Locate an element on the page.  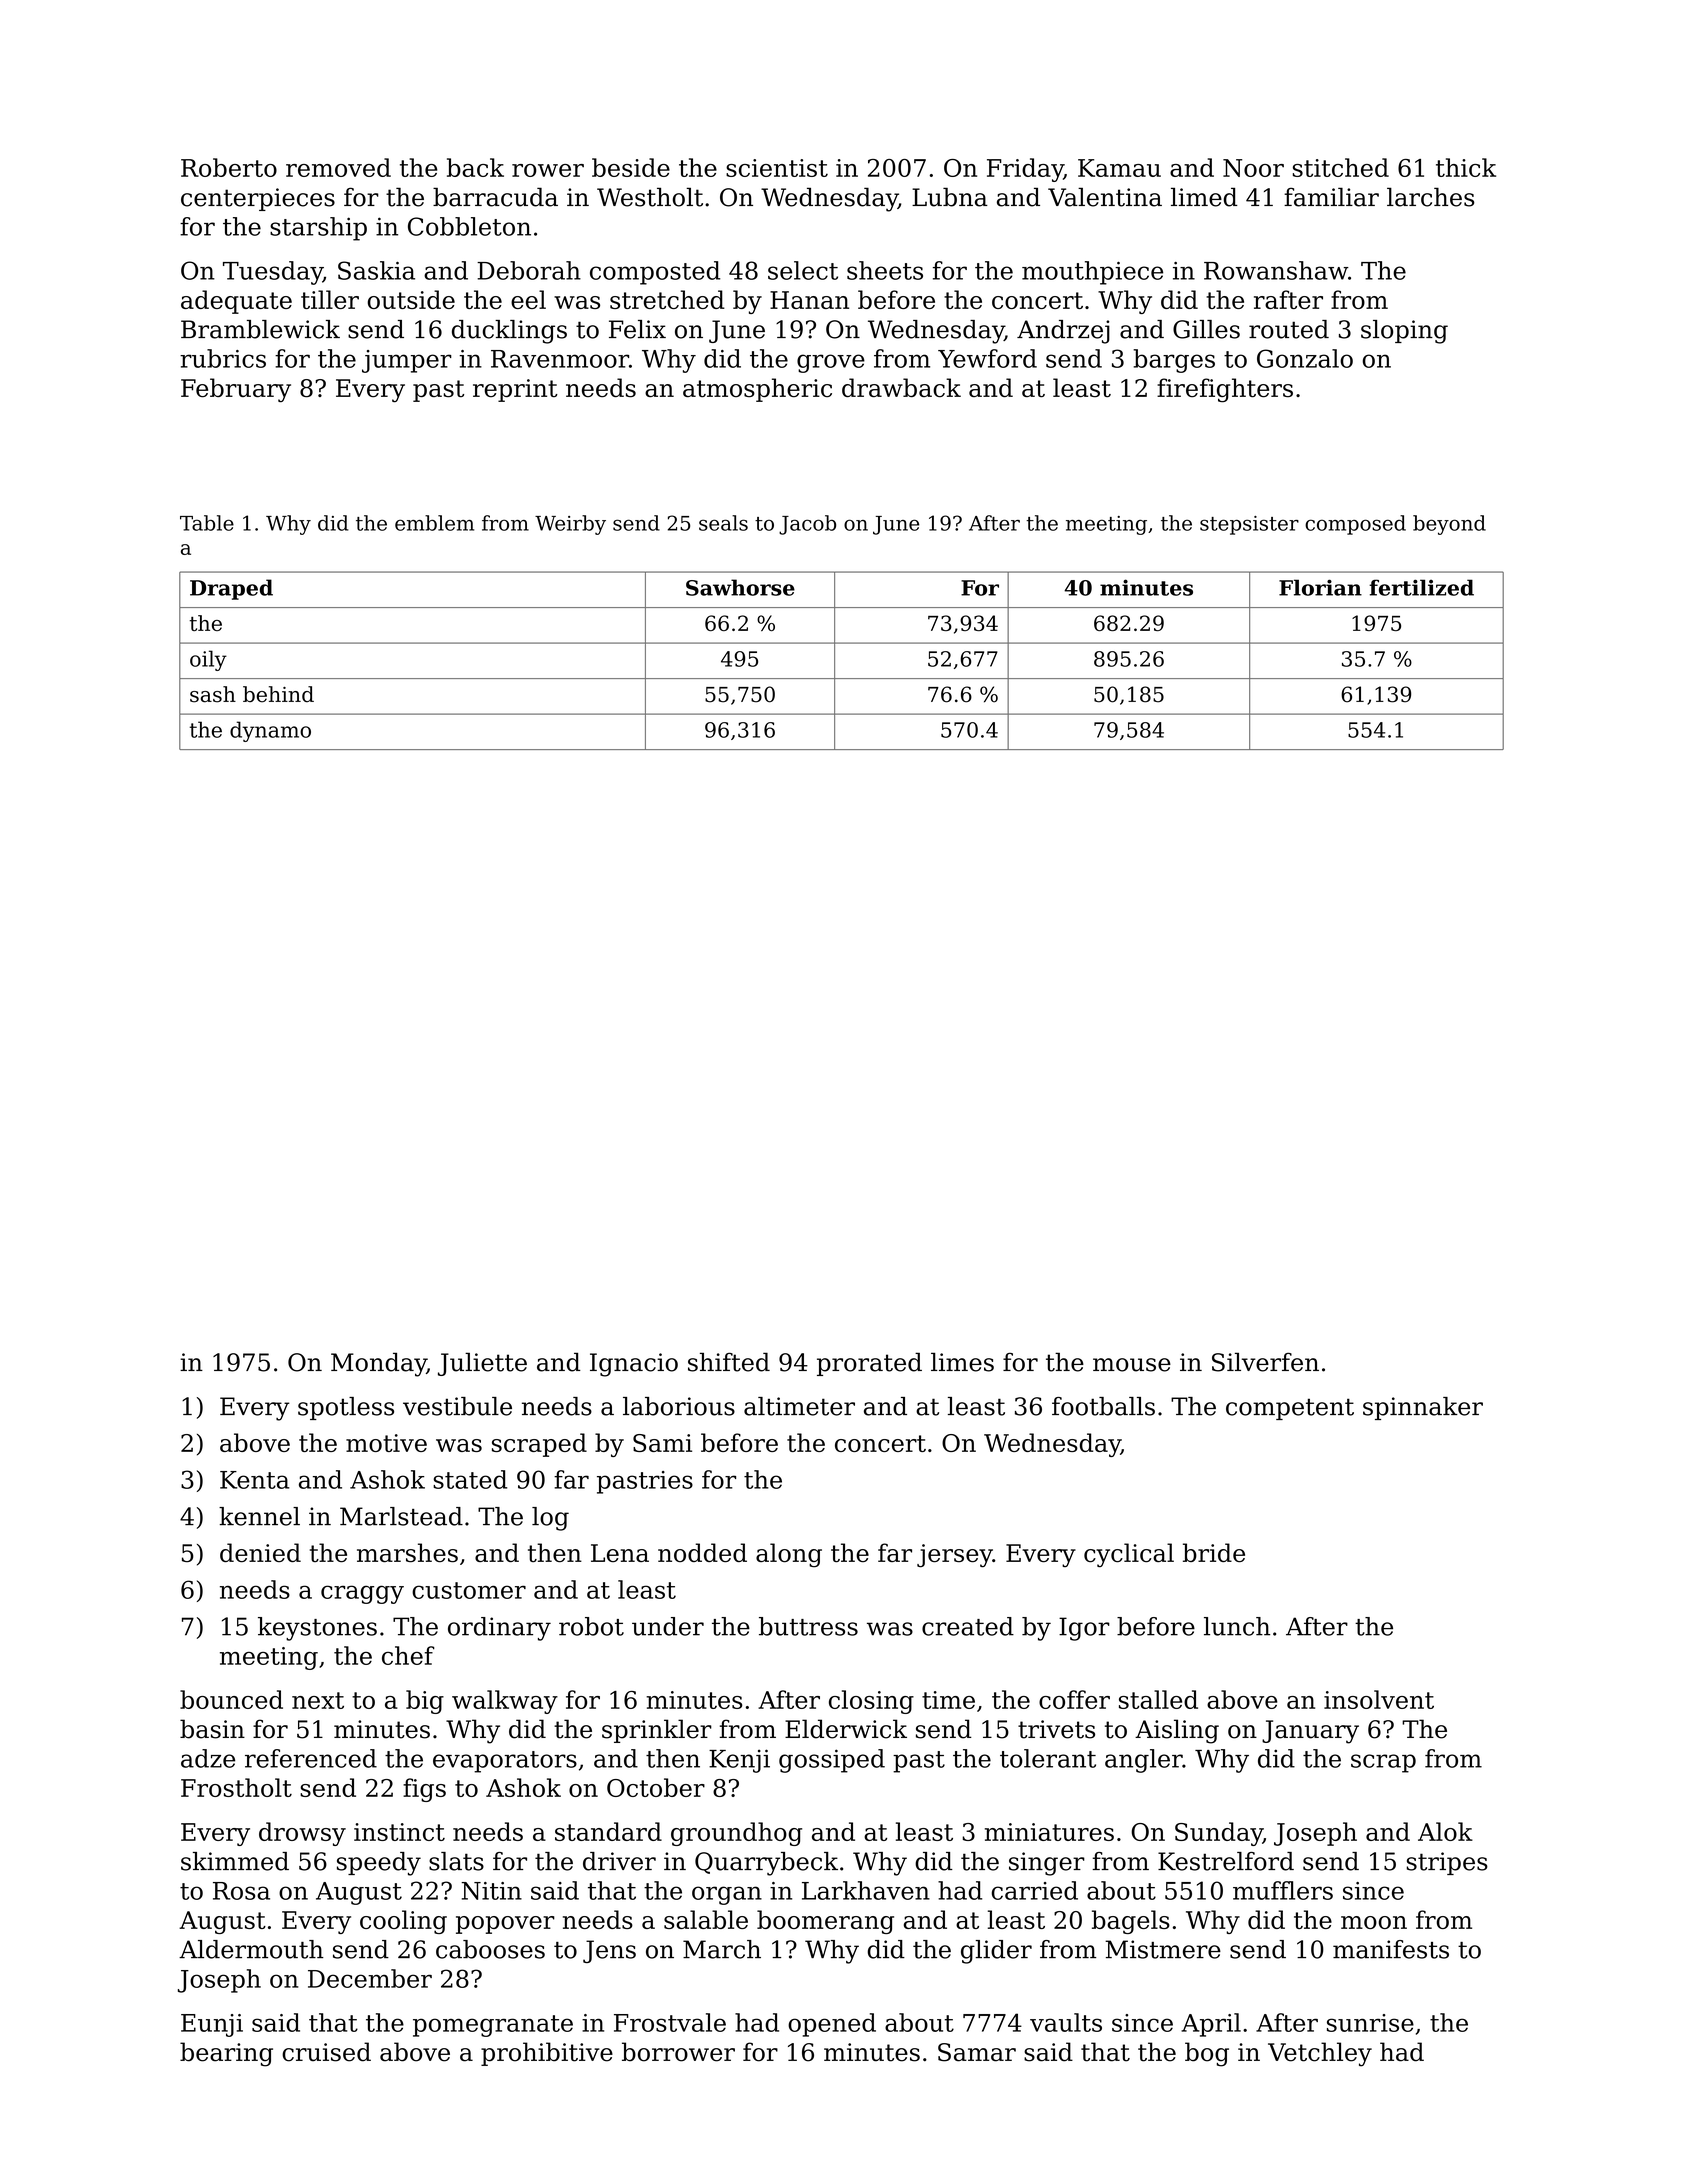
Cobbleton is located at coordinates (469, 226).
